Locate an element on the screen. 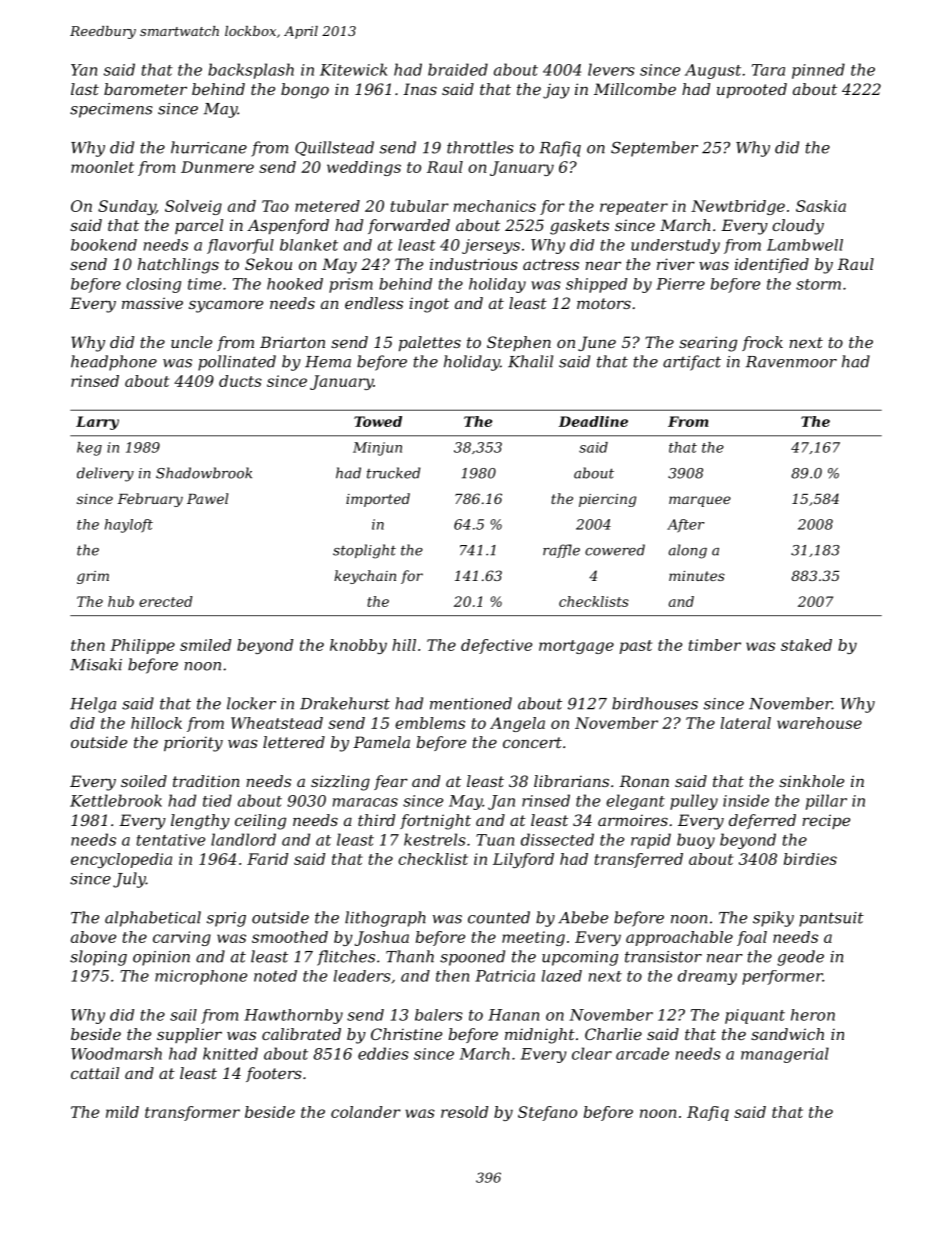 The image size is (952, 1233). staked is located at coordinates (806, 645).
